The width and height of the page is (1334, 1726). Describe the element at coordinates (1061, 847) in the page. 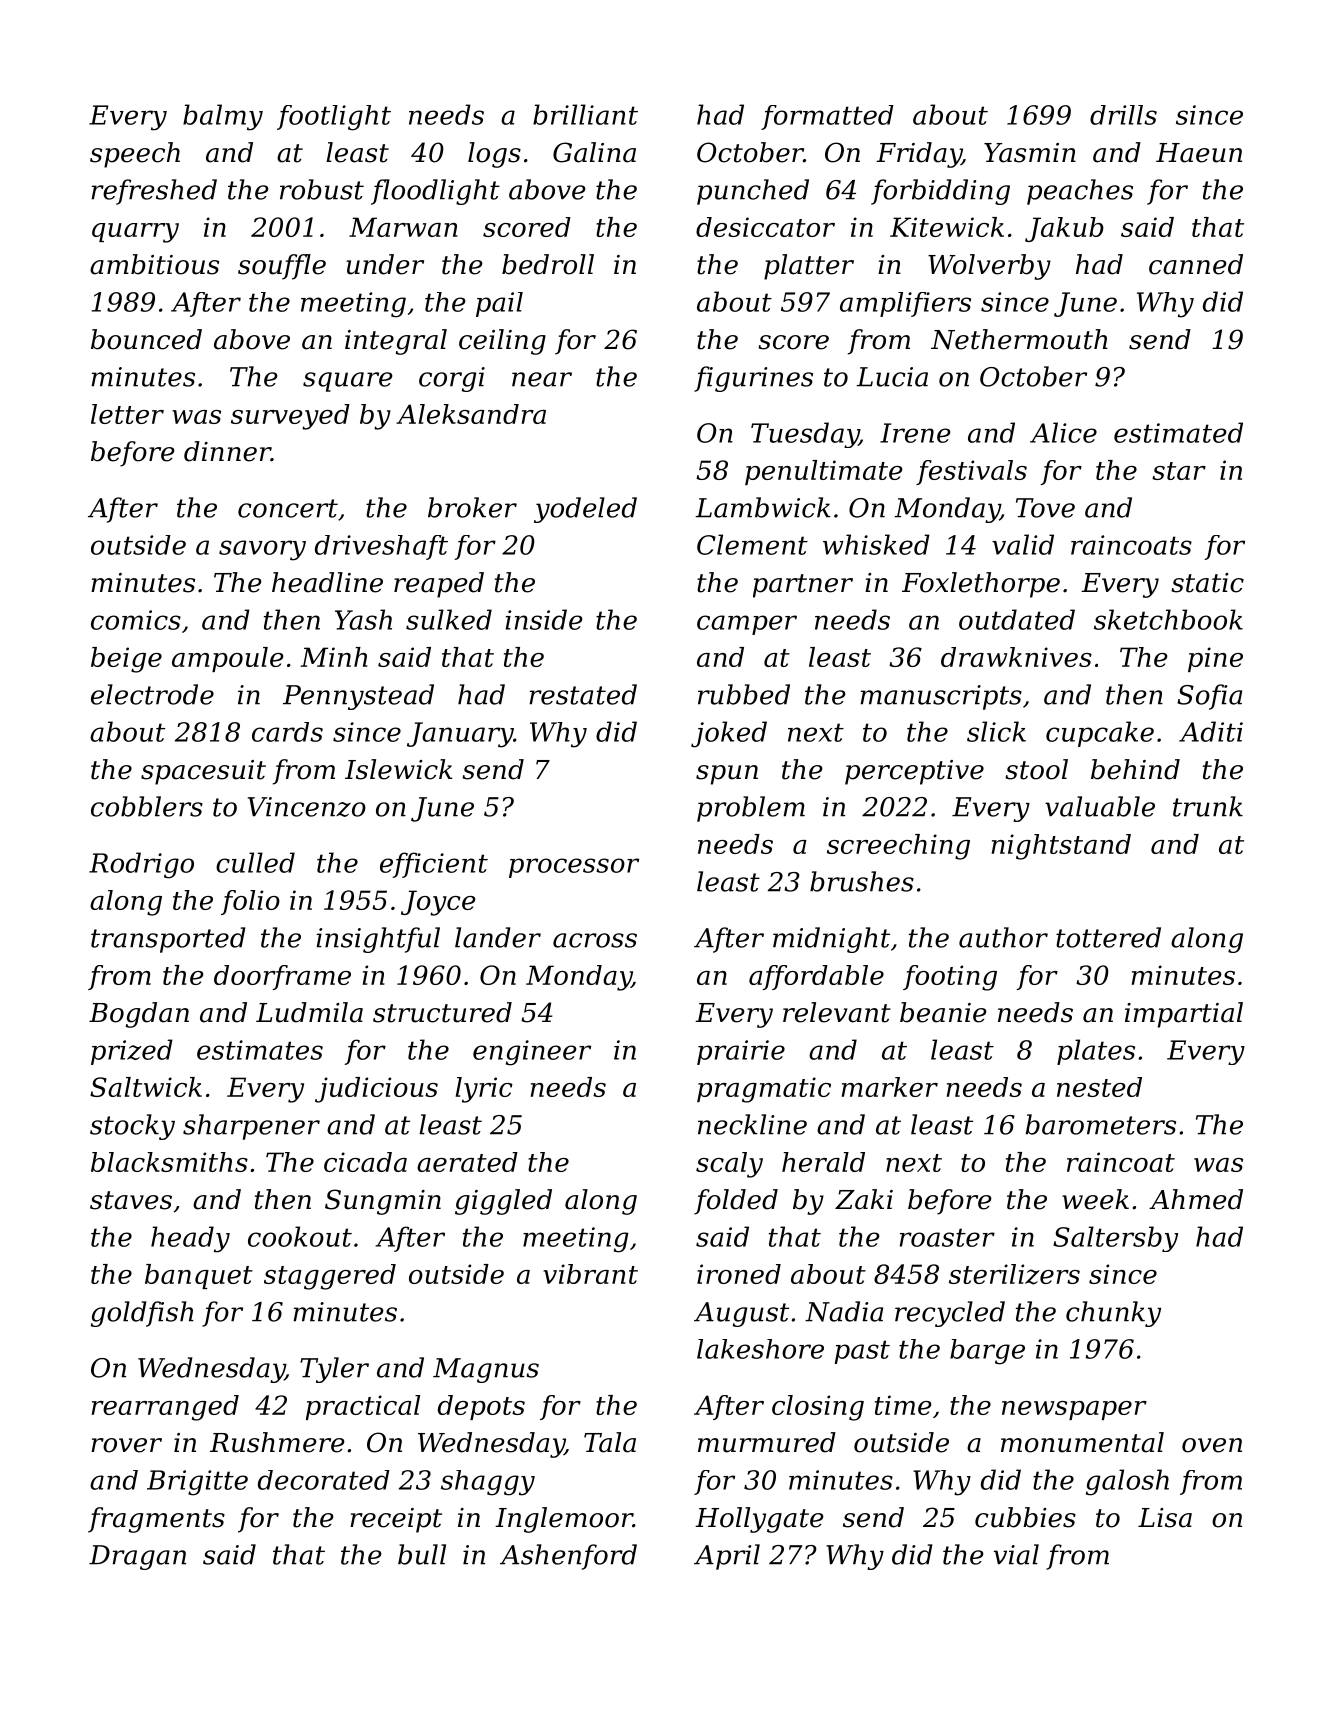

I see `nightstand` at that location.
